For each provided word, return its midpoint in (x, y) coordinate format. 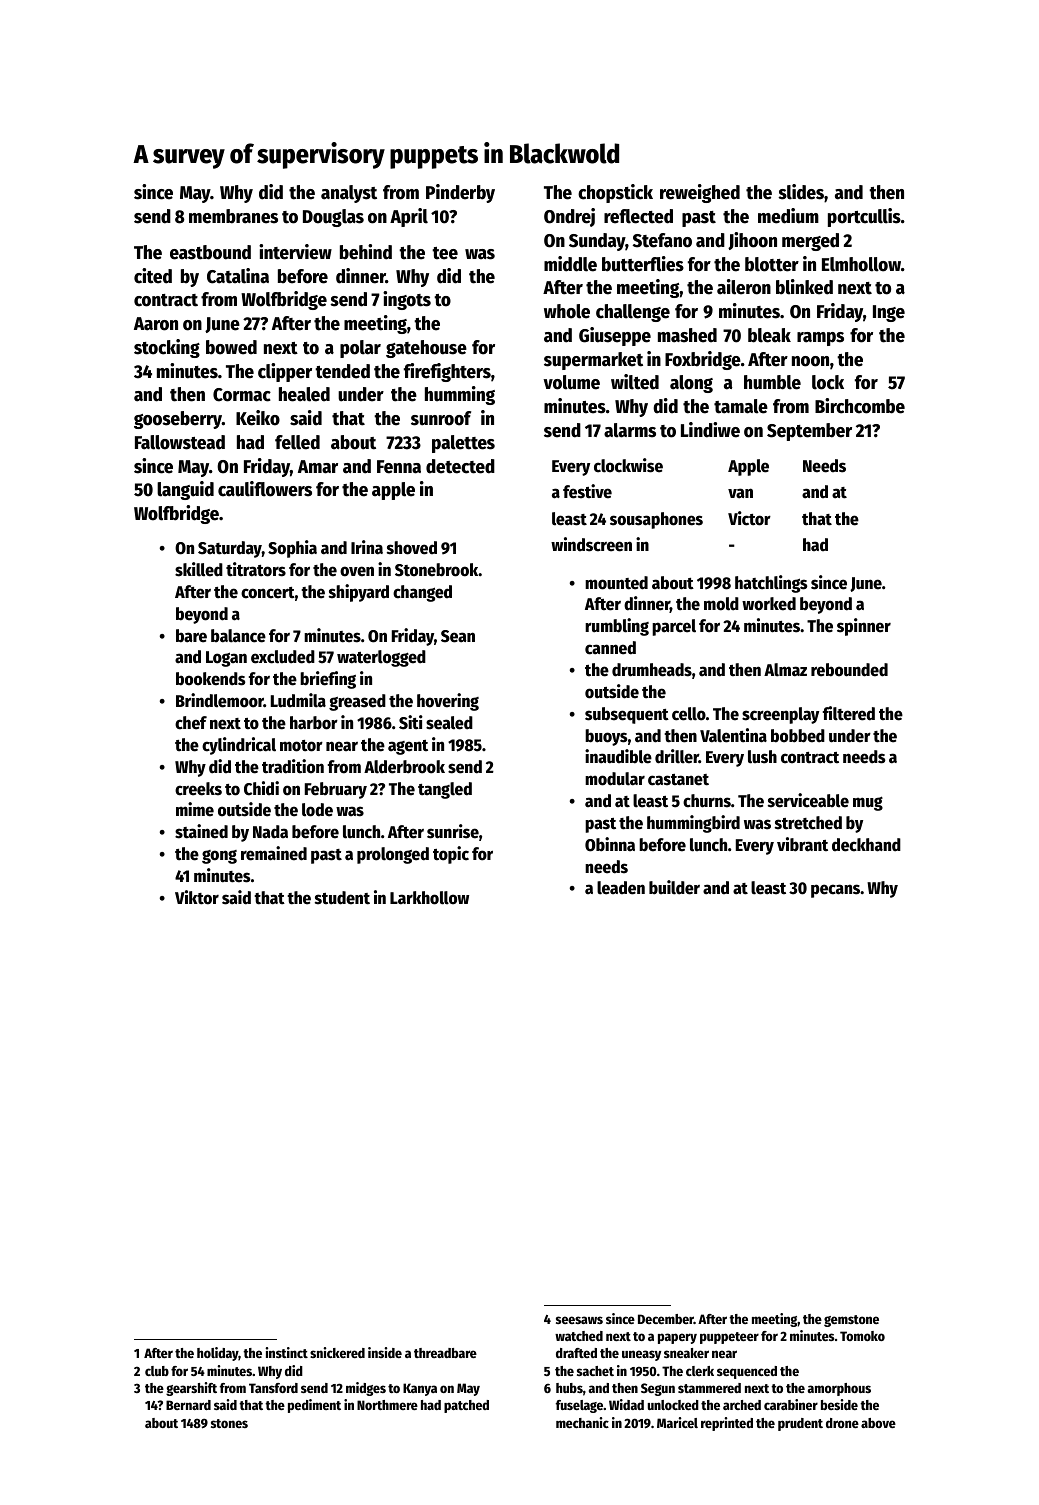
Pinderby (460, 193)
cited (153, 276)
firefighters (447, 372)
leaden (621, 888)
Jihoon (752, 241)
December (666, 1319)
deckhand (866, 845)
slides (801, 192)
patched (466, 1406)
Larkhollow (429, 898)
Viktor (197, 897)
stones (229, 1423)
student (342, 898)
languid (185, 490)
